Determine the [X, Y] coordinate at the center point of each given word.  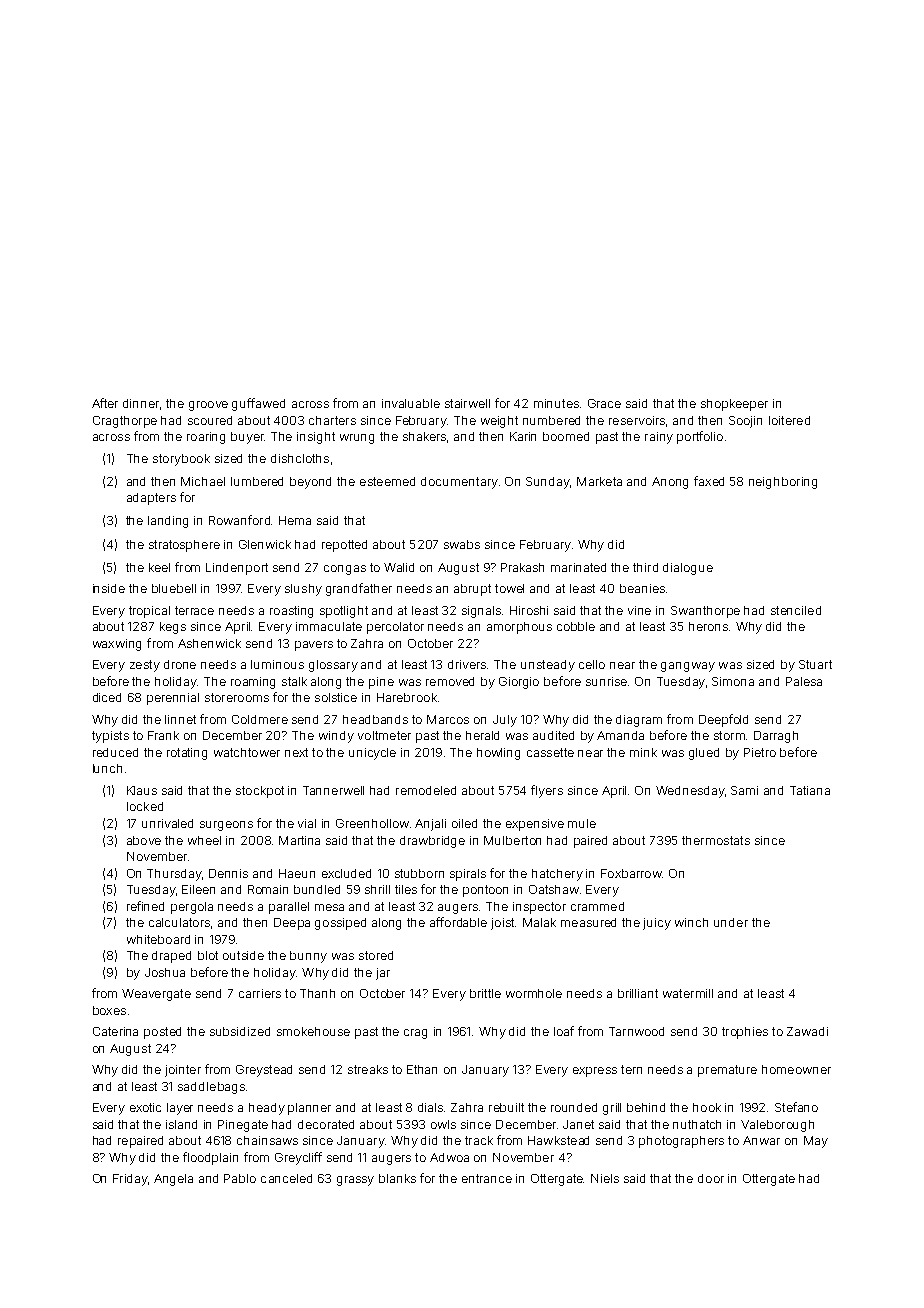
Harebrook [407, 697]
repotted [344, 546]
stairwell [467, 403]
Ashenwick [209, 643]
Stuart [815, 664]
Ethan [422, 1069]
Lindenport [237, 569]
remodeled [426, 790]
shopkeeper [734, 405]
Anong [670, 483]
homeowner [796, 1069]
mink [643, 752]
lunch [107, 768]
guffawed [258, 404]
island [181, 1124]
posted [162, 1033]
